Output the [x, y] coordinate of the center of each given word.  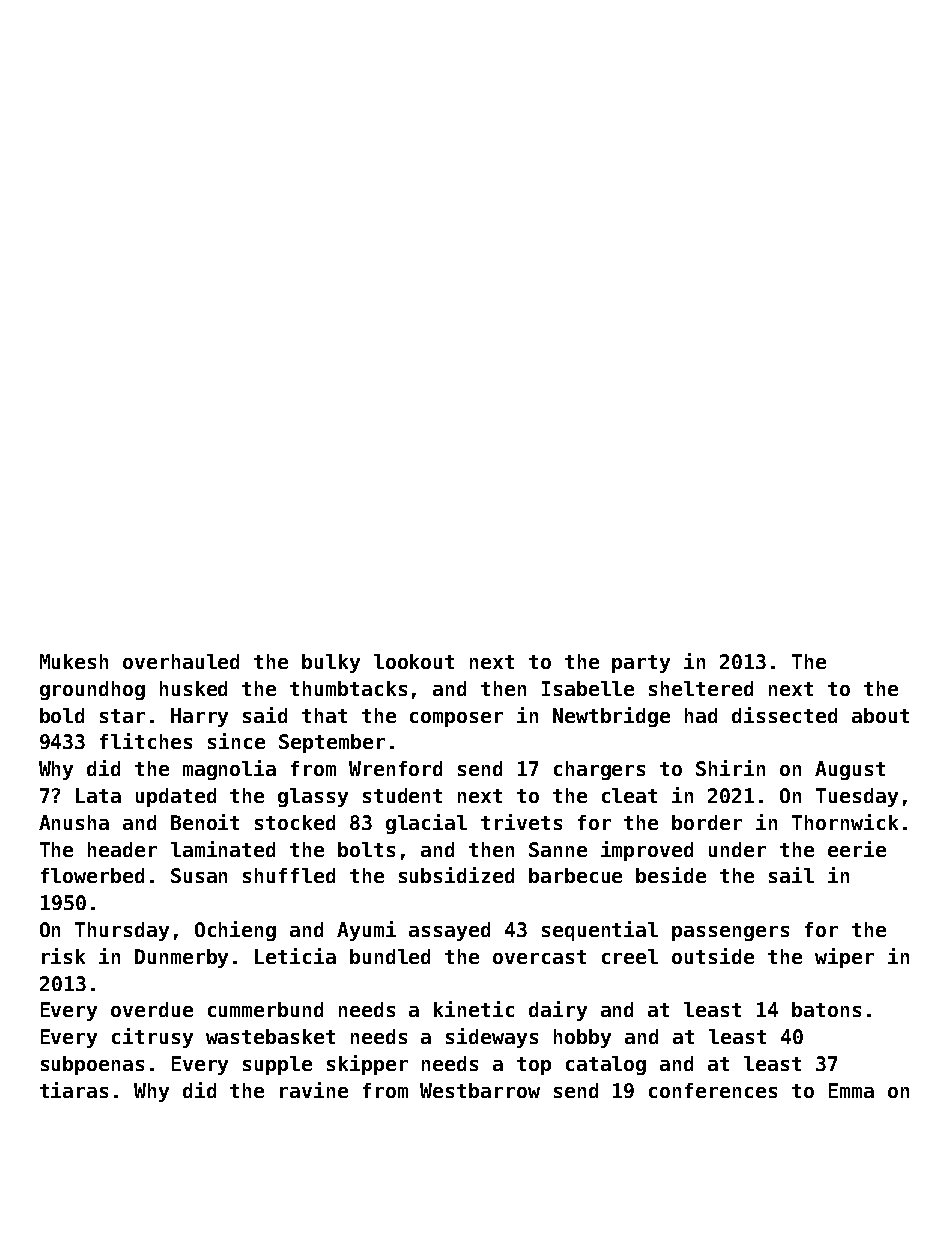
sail [791, 875]
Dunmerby [181, 958]
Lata [98, 795]
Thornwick [845, 822]
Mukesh [74, 661]
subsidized [456, 875]
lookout [414, 661]
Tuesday [857, 797]
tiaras [74, 1090]
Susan [199, 875]
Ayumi [366, 931]
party [641, 664]
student [402, 795]
